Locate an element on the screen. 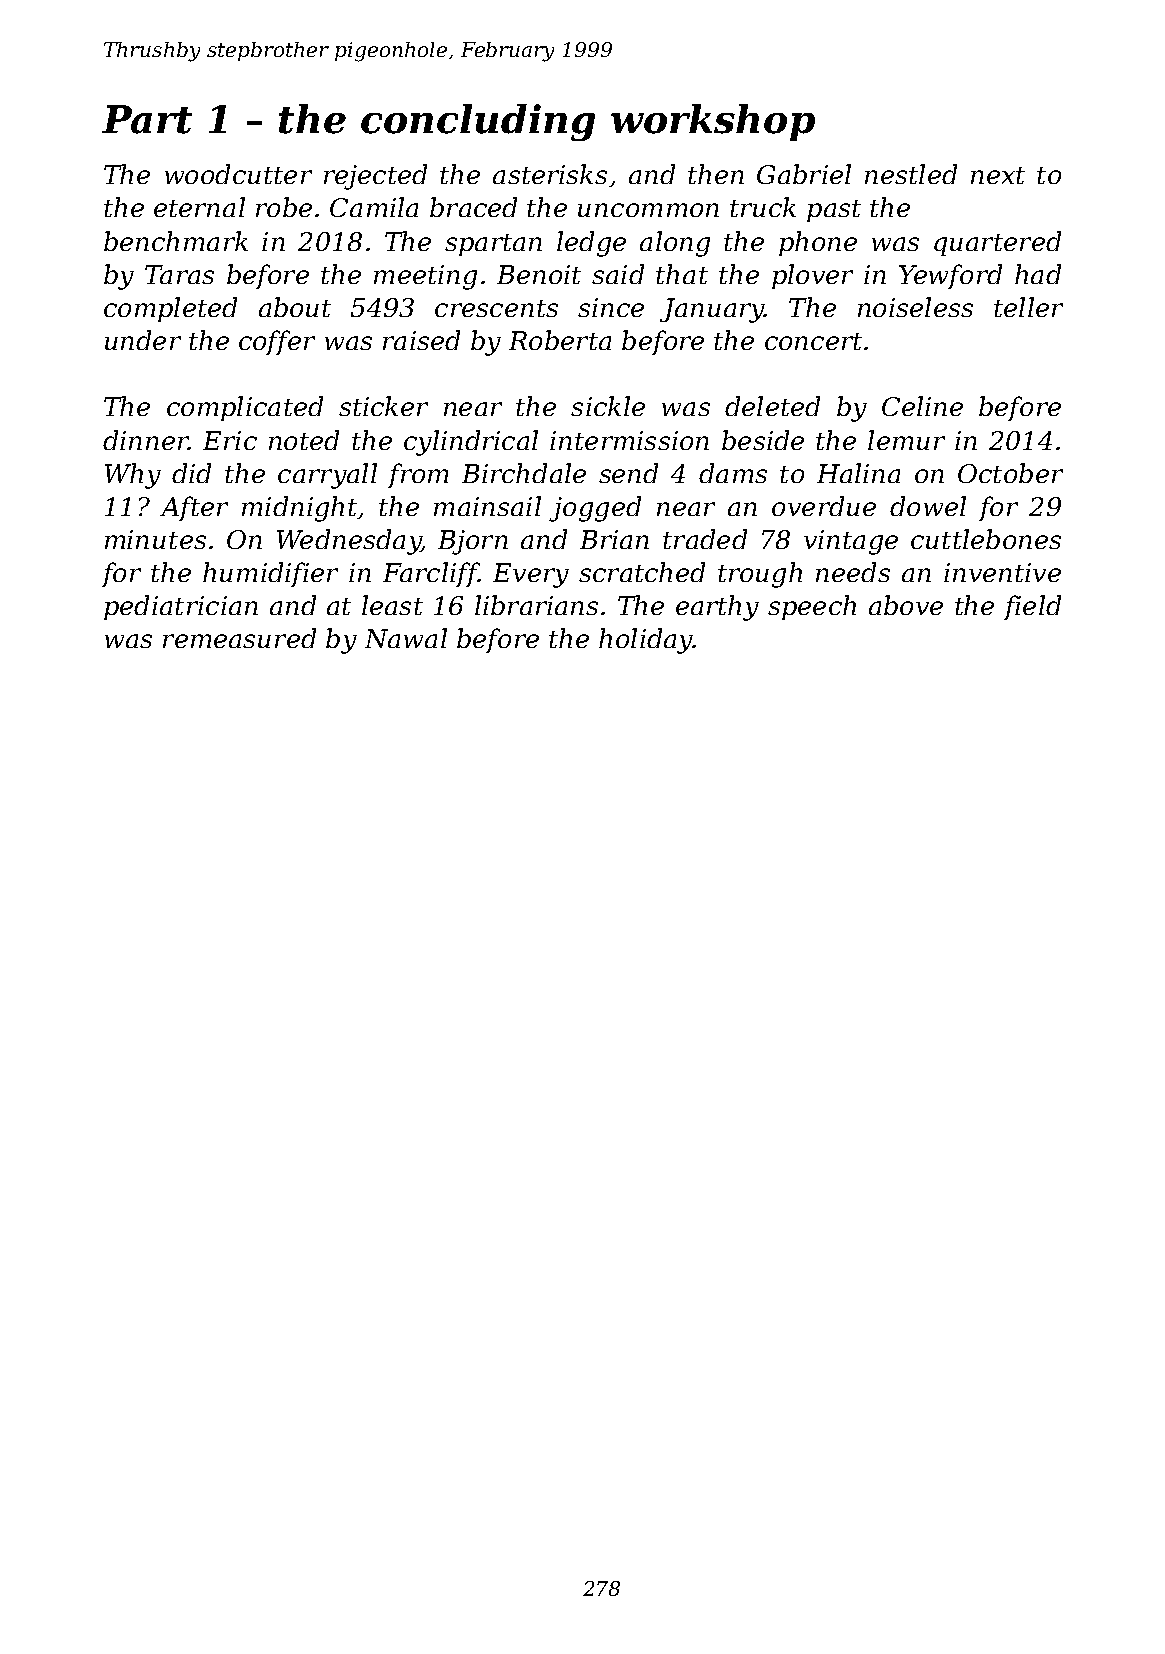  deleted is located at coordinates (772, 406).
